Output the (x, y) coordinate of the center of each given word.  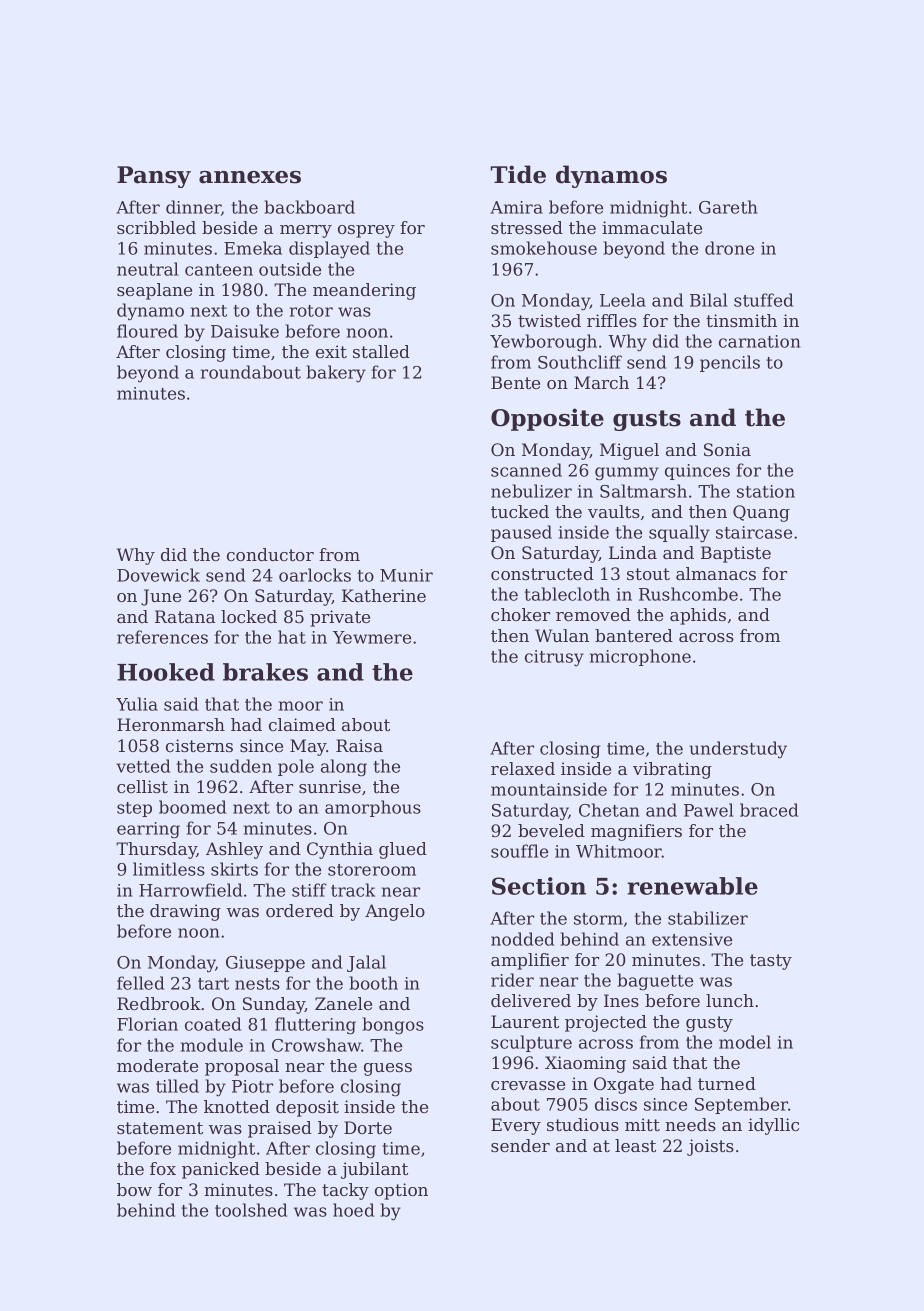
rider (512, 980)
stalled (381, 351)
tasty (771, 962)
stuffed (763, 300)
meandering (364, 291)
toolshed (251, 1210)
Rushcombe (688, 594)
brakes (265, 672)
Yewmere (372, 637)
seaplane (154, 291)
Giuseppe (265, 964)
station (766, 491)
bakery (336, 374)
